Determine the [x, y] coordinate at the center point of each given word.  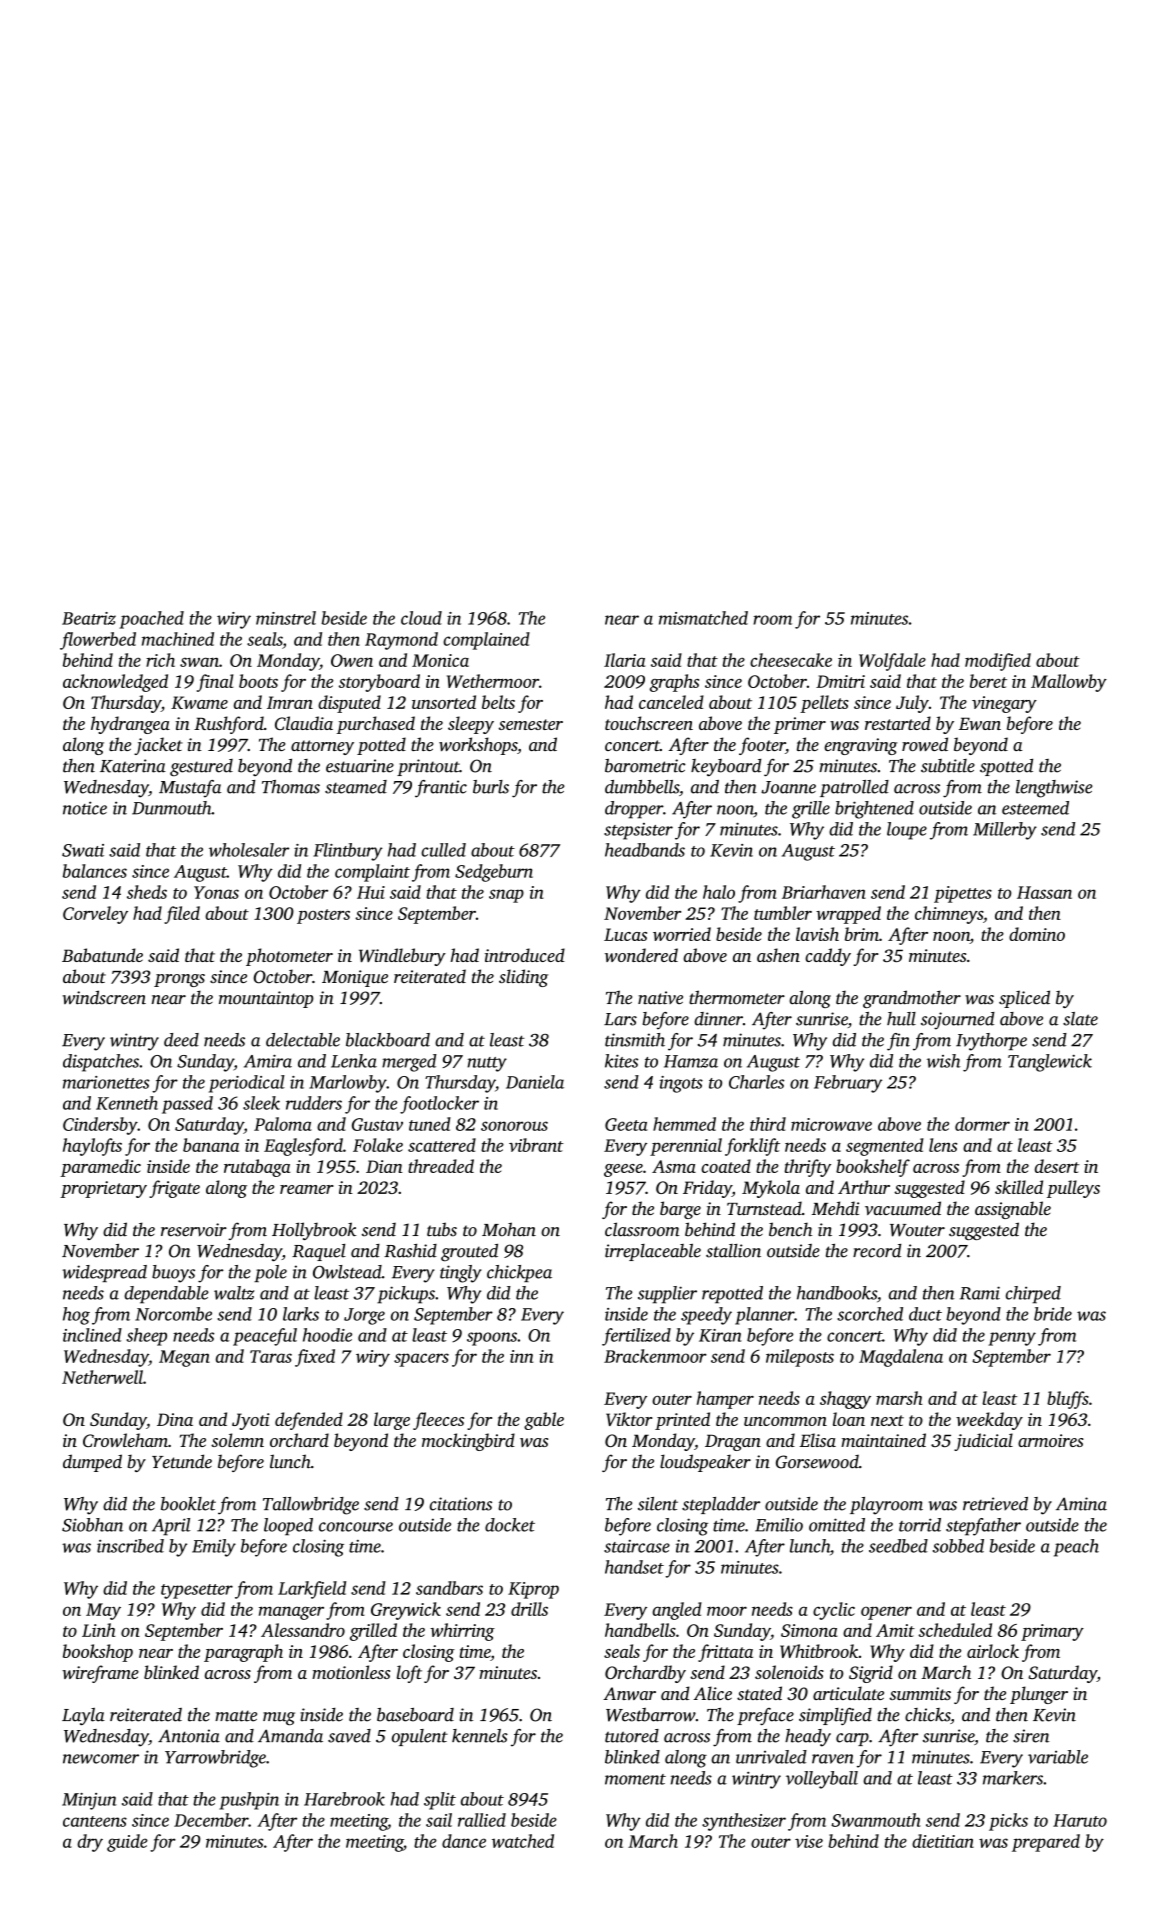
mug [279, 1719]
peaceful [265, 1337]
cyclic [834, 1611]
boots [258, 681]
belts [498, 702]
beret [988, 681]
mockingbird [468, 1442]
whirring [462, 1632]
